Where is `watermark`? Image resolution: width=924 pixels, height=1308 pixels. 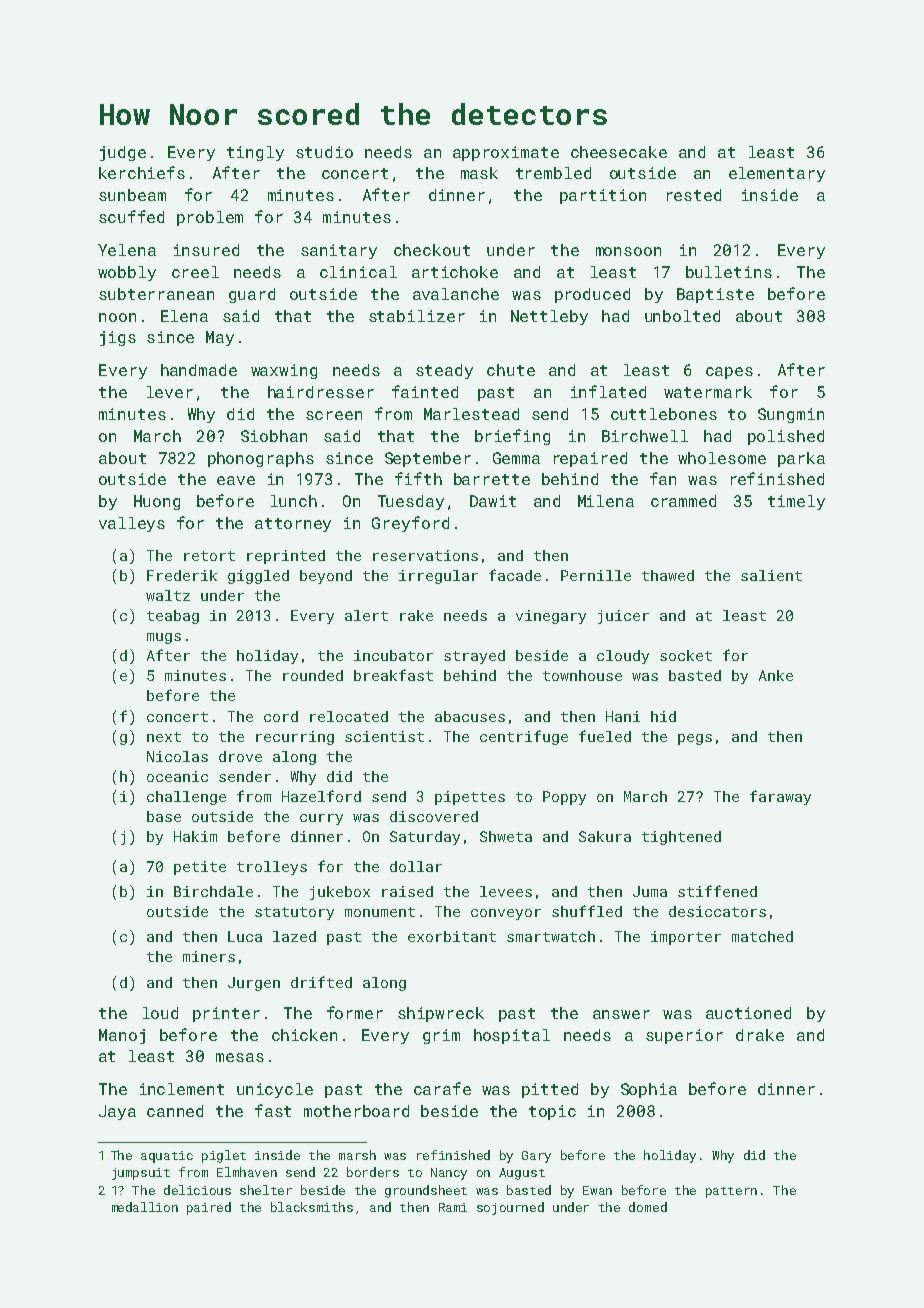 watermark is located at coordinates (708, 392).
